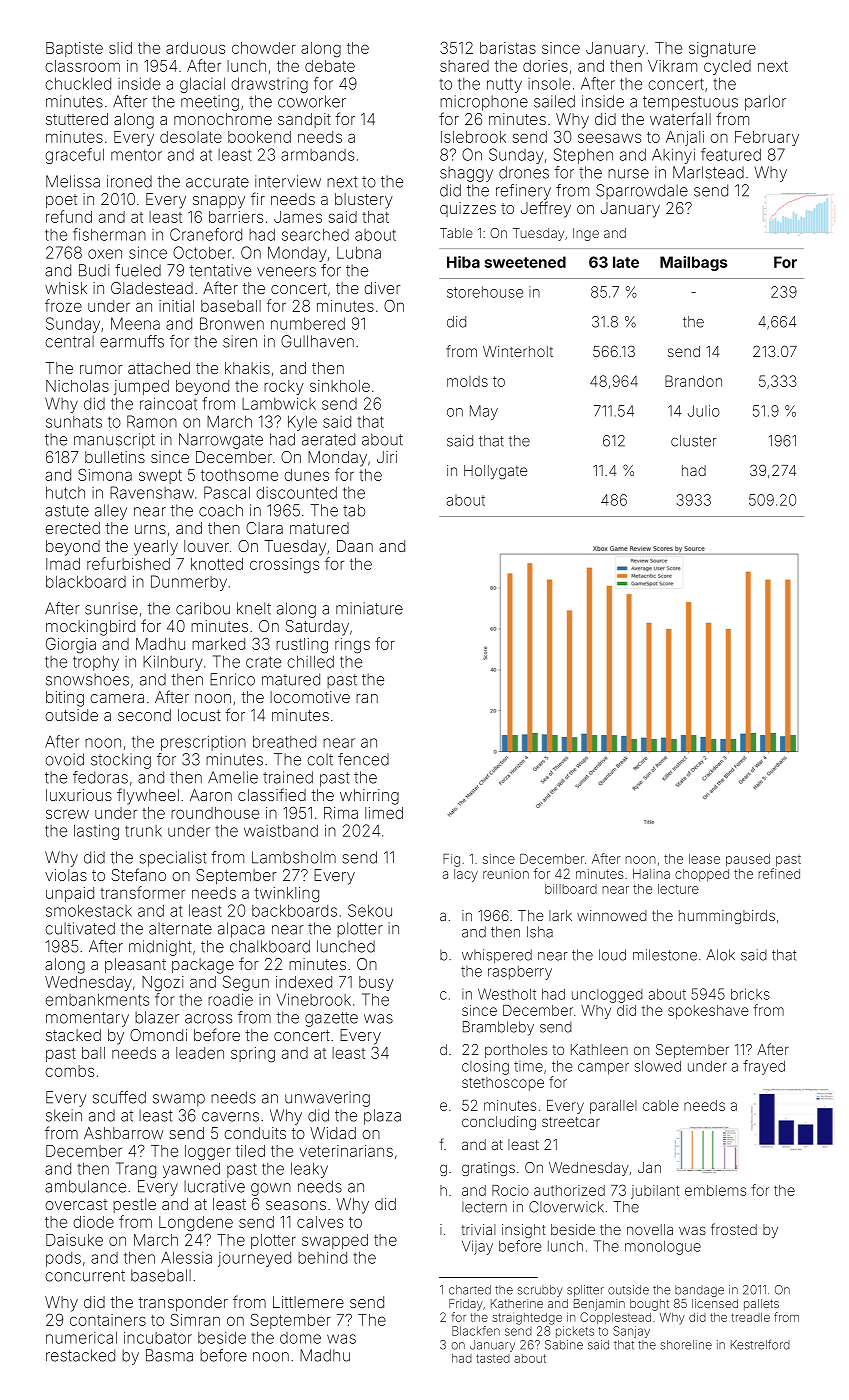  What do you see at coordinates (74, 49) in the document?
I see `Baptiste` at bounding box center [74, 49].
